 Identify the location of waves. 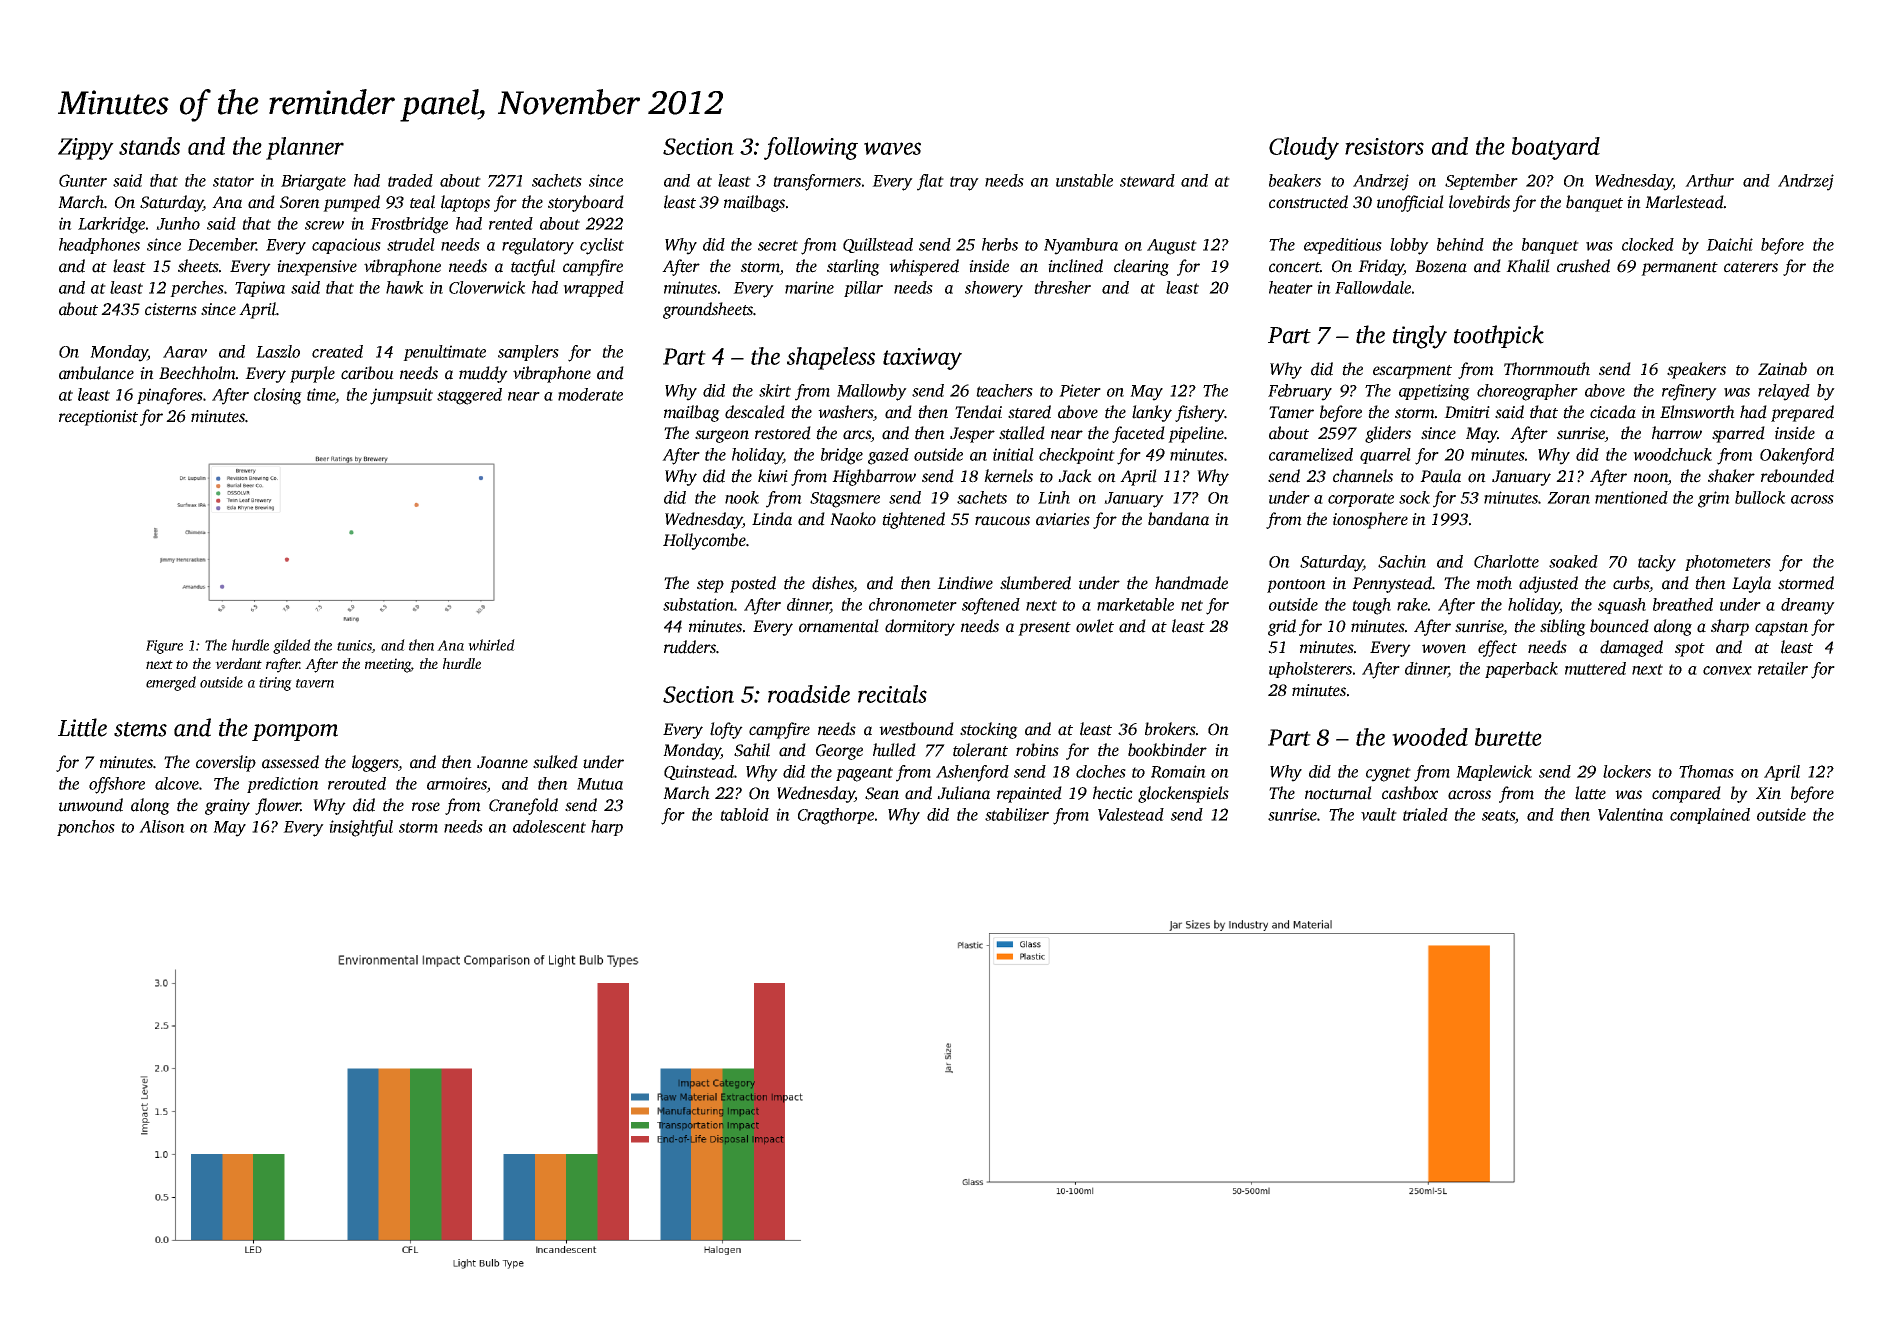
(892, 148).
